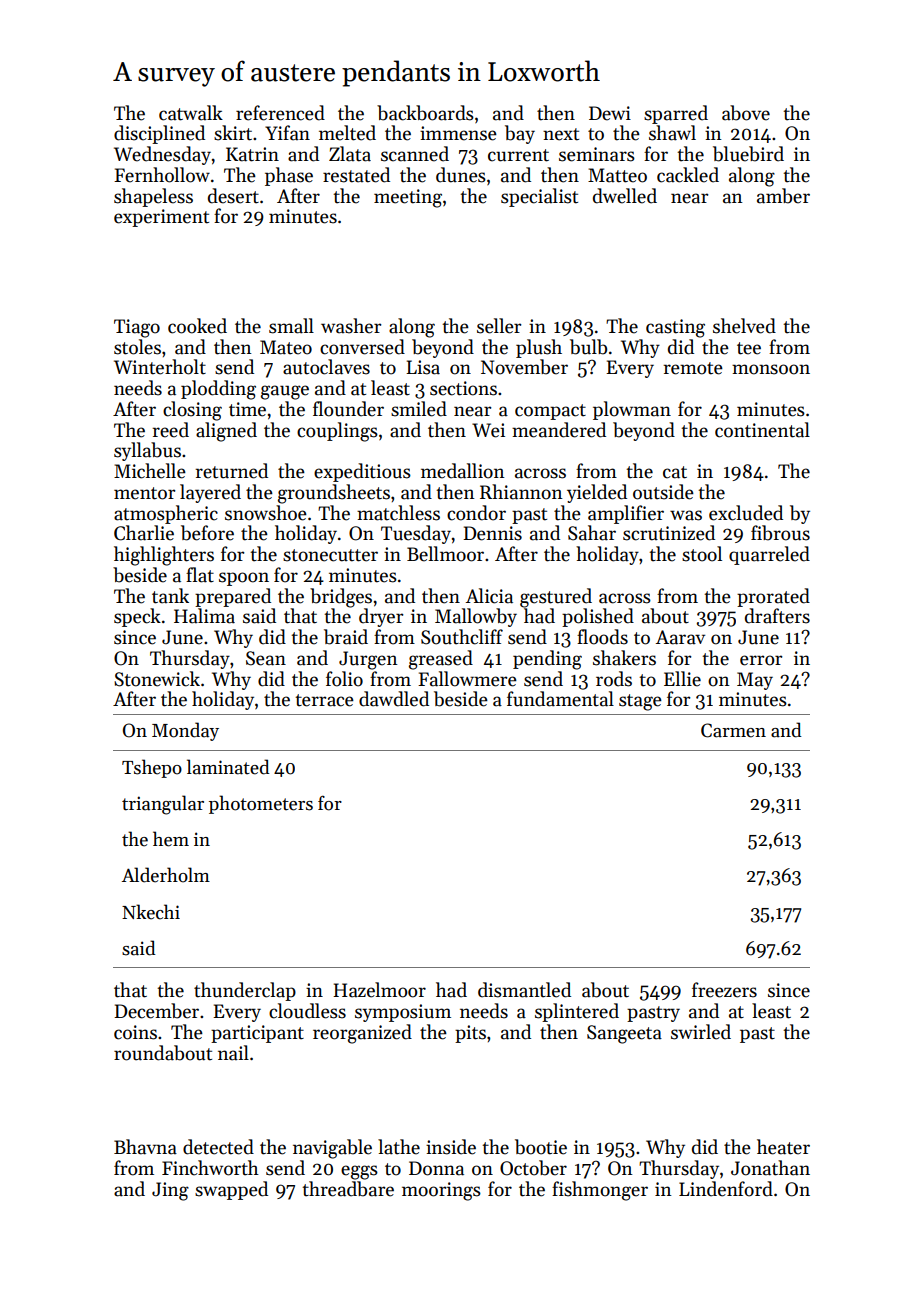 The width and height of the document is (924, 1308). Describe the element at coordinates (488, 430) in the document. I see `Wei` at that location.
